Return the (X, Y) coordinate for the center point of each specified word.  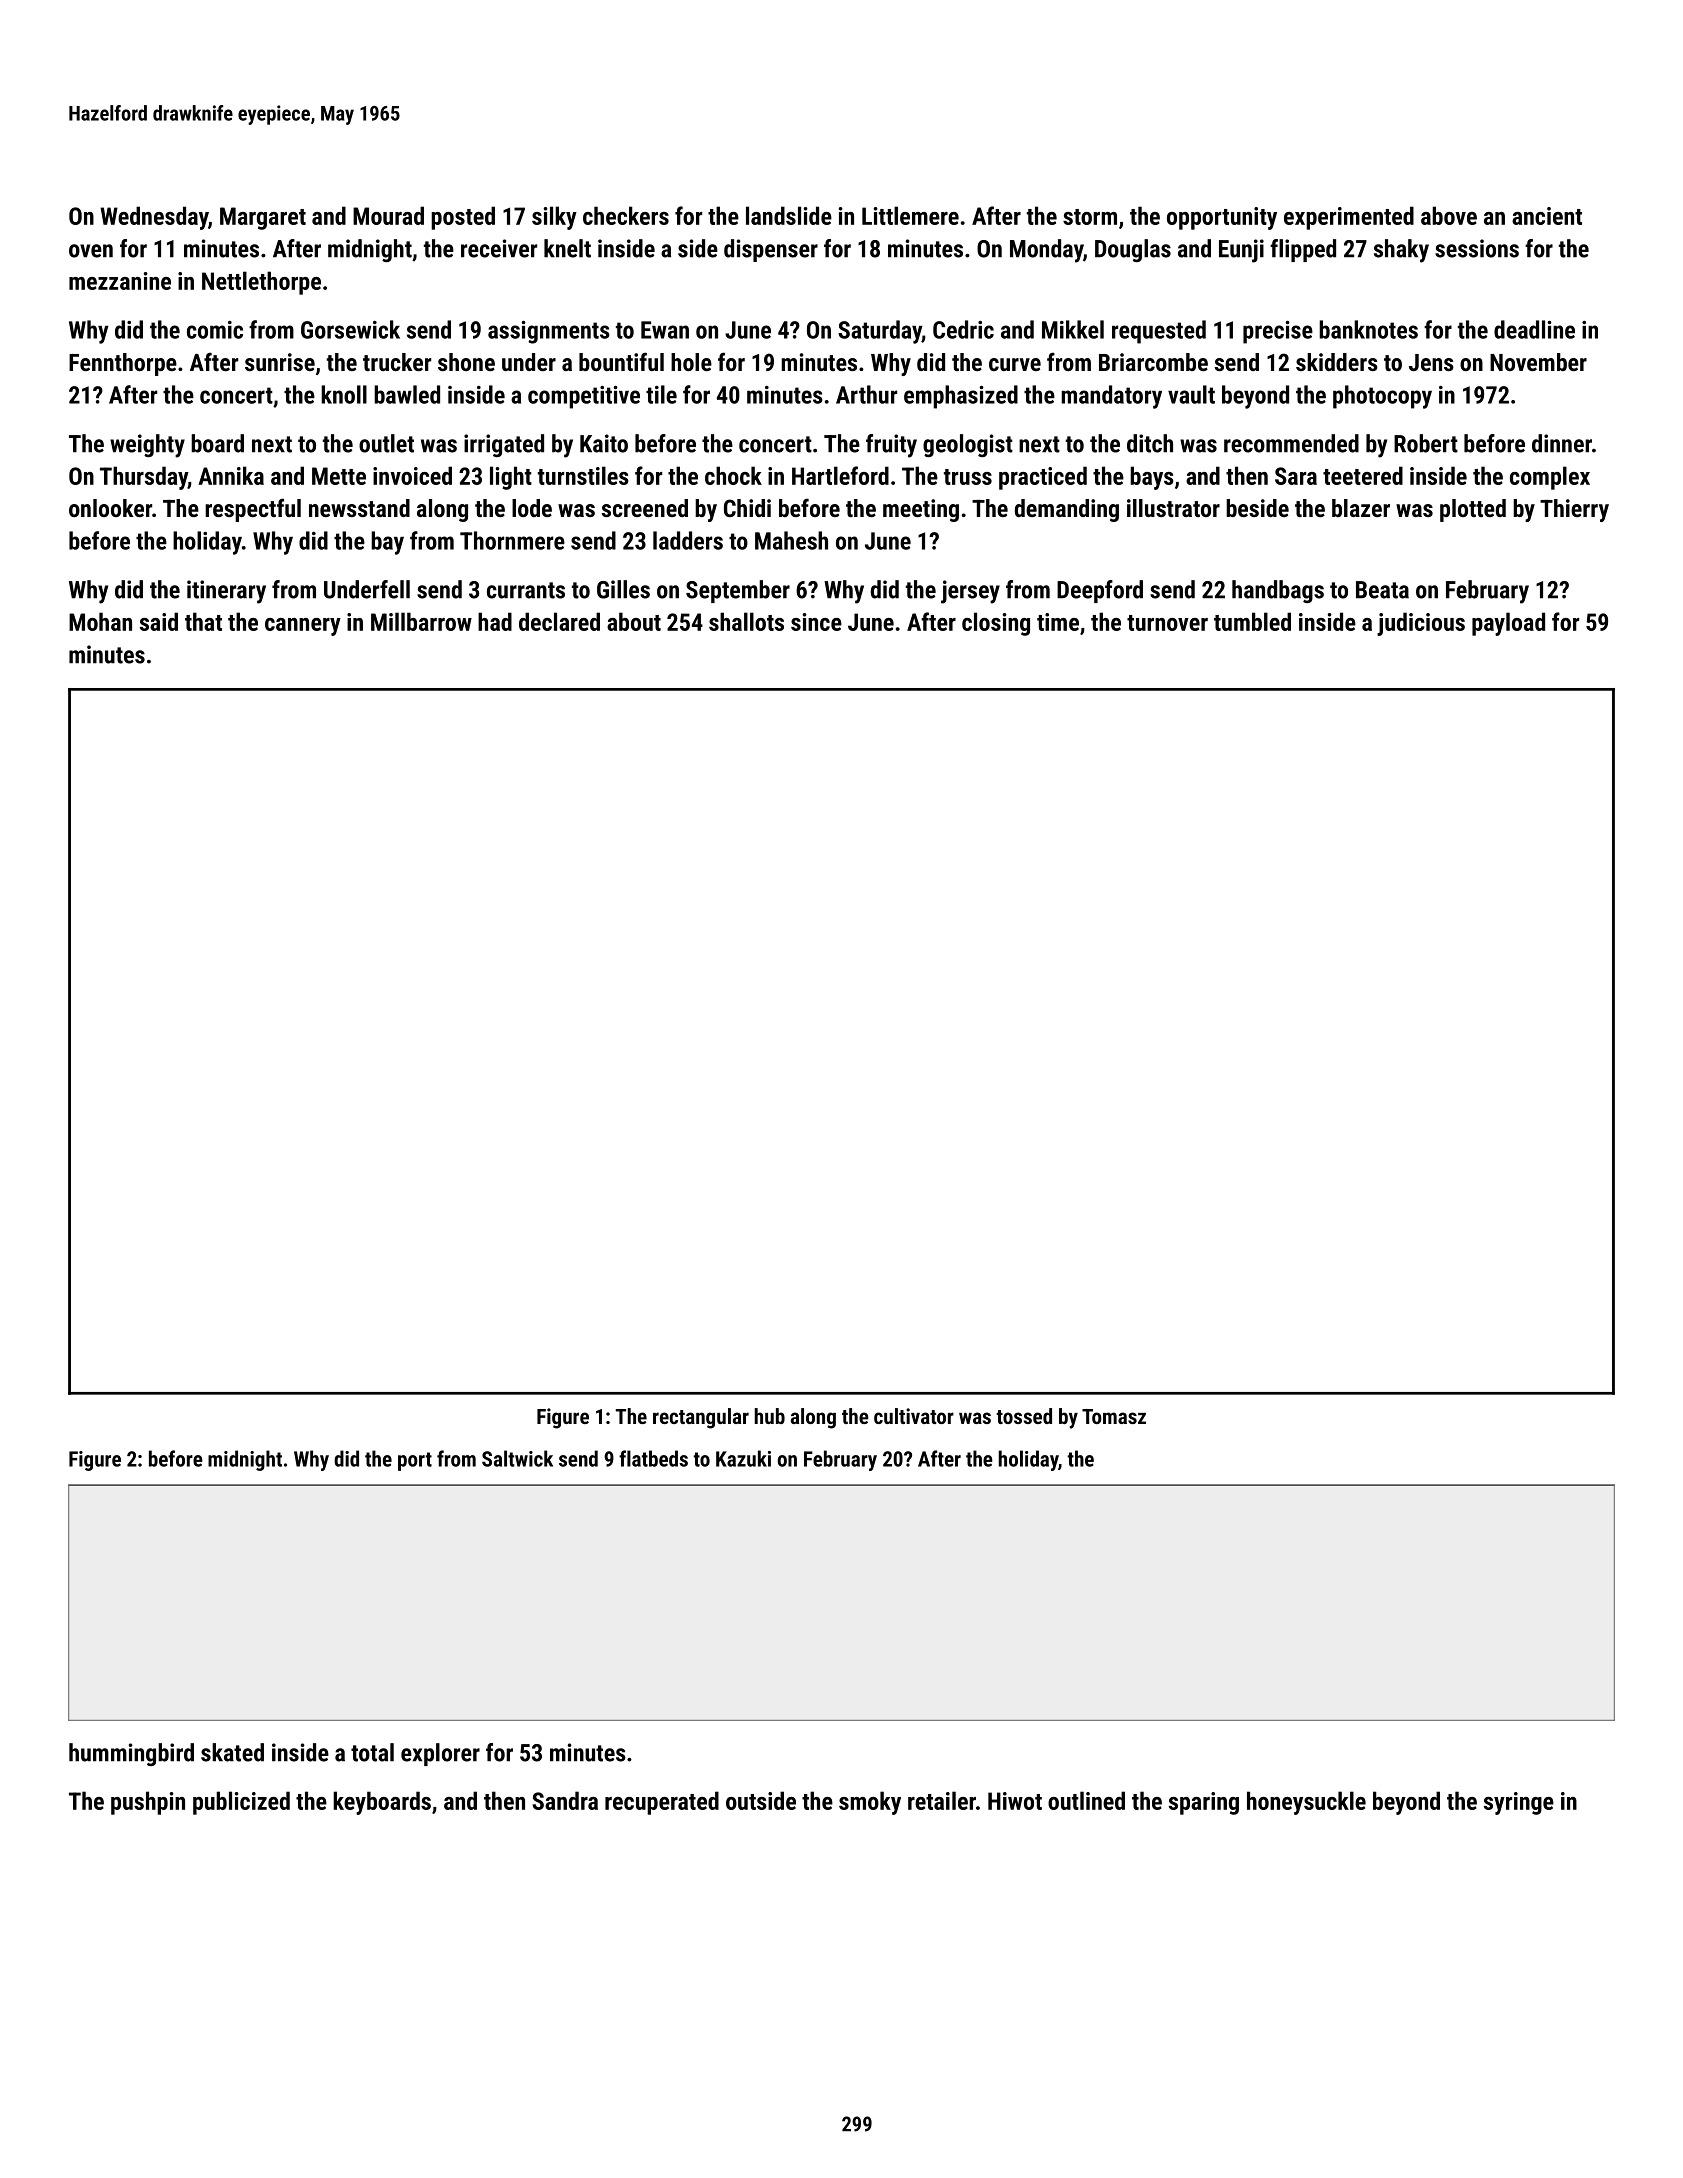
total (372, 1752)
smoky (870, 1803)
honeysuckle (1306, 1803)
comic (215, 330)
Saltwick (517, 1458)
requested (1159, 332)
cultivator (914, 1416)
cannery (303, 627)
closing (996, 624)
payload (1508, 624)
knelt (567, 248)
